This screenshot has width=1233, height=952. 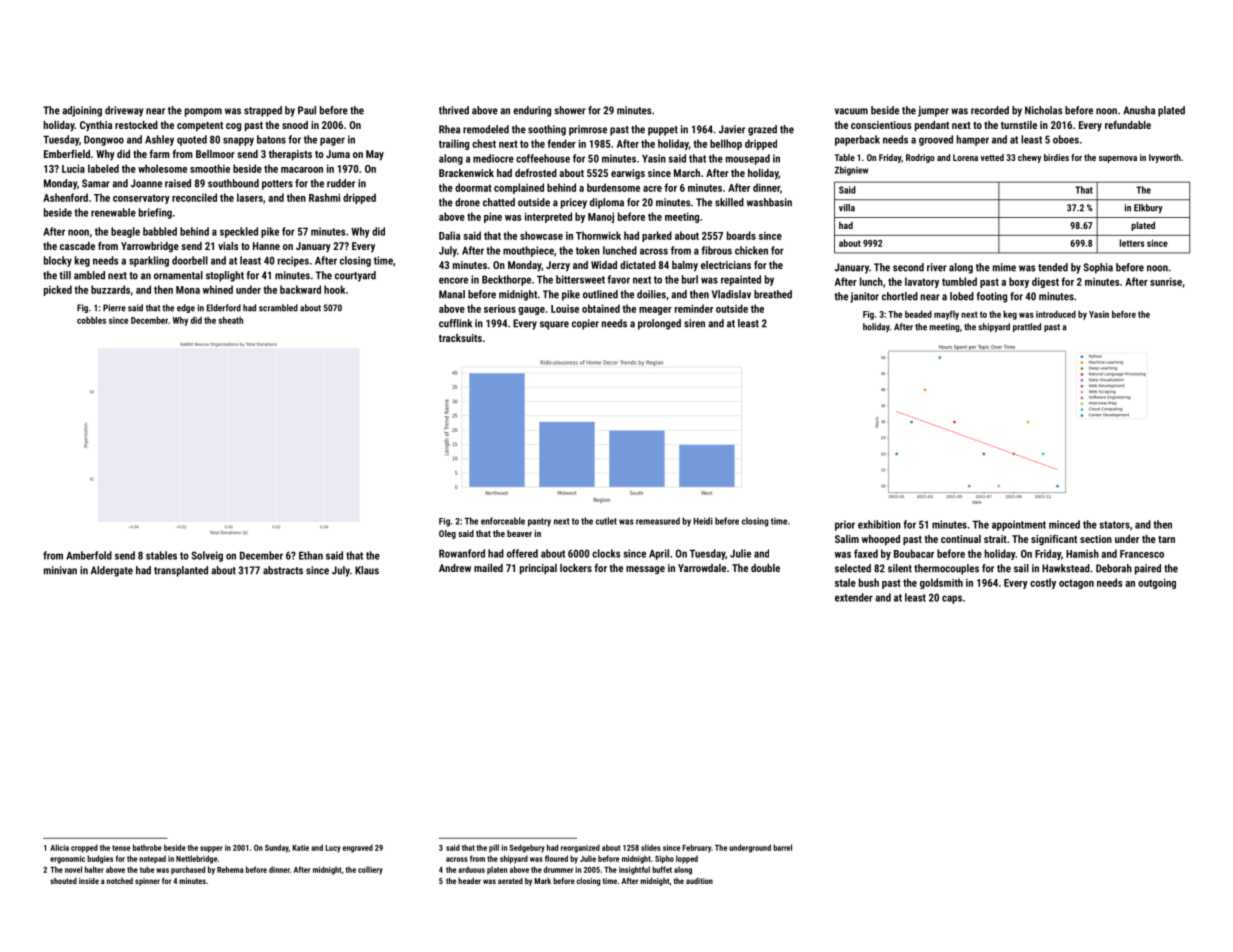 I want to click on extender, so click(x=854, y=597).
